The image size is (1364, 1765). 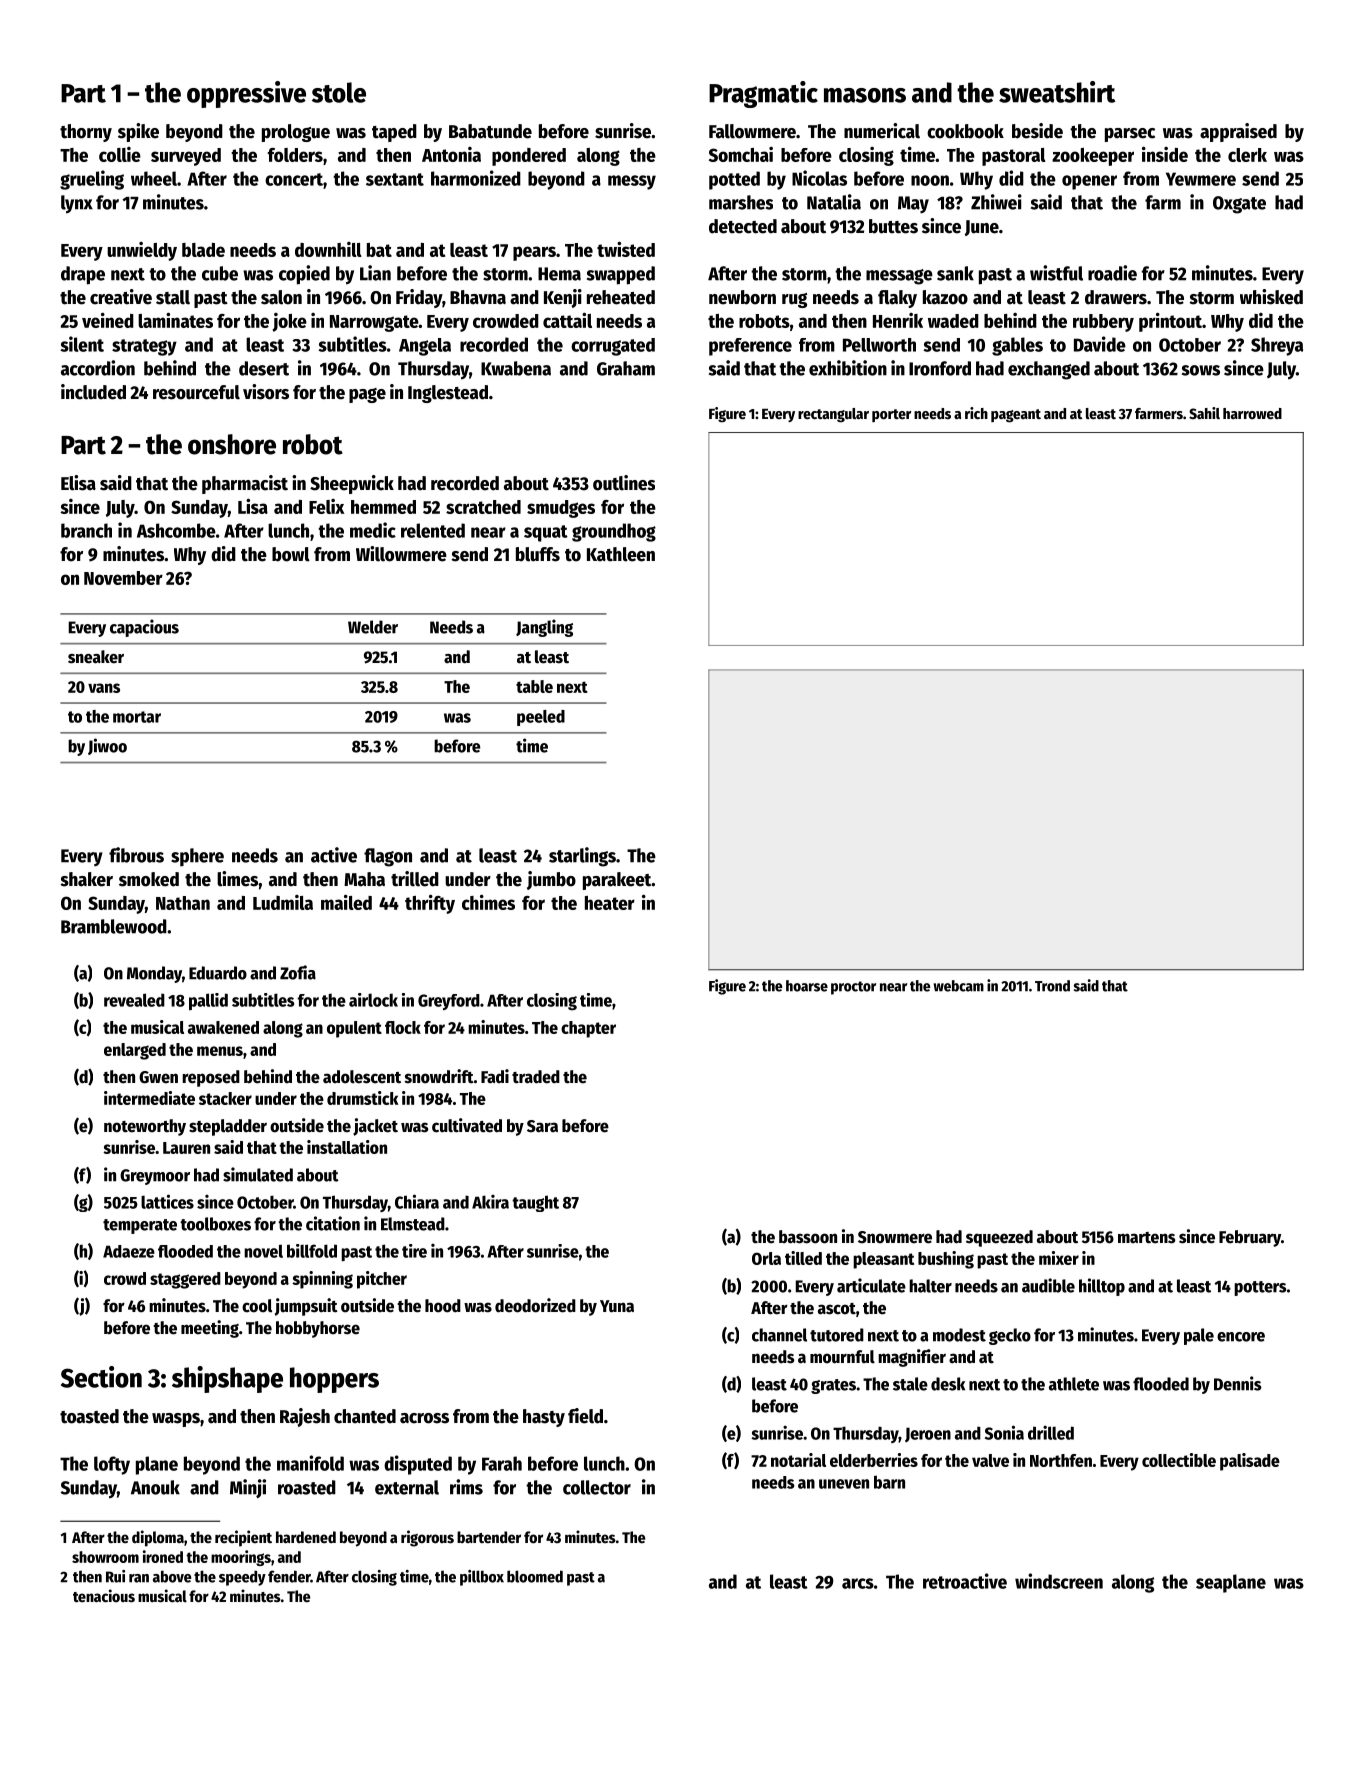 I want to click on fender, so click(x=289, y=1576).
